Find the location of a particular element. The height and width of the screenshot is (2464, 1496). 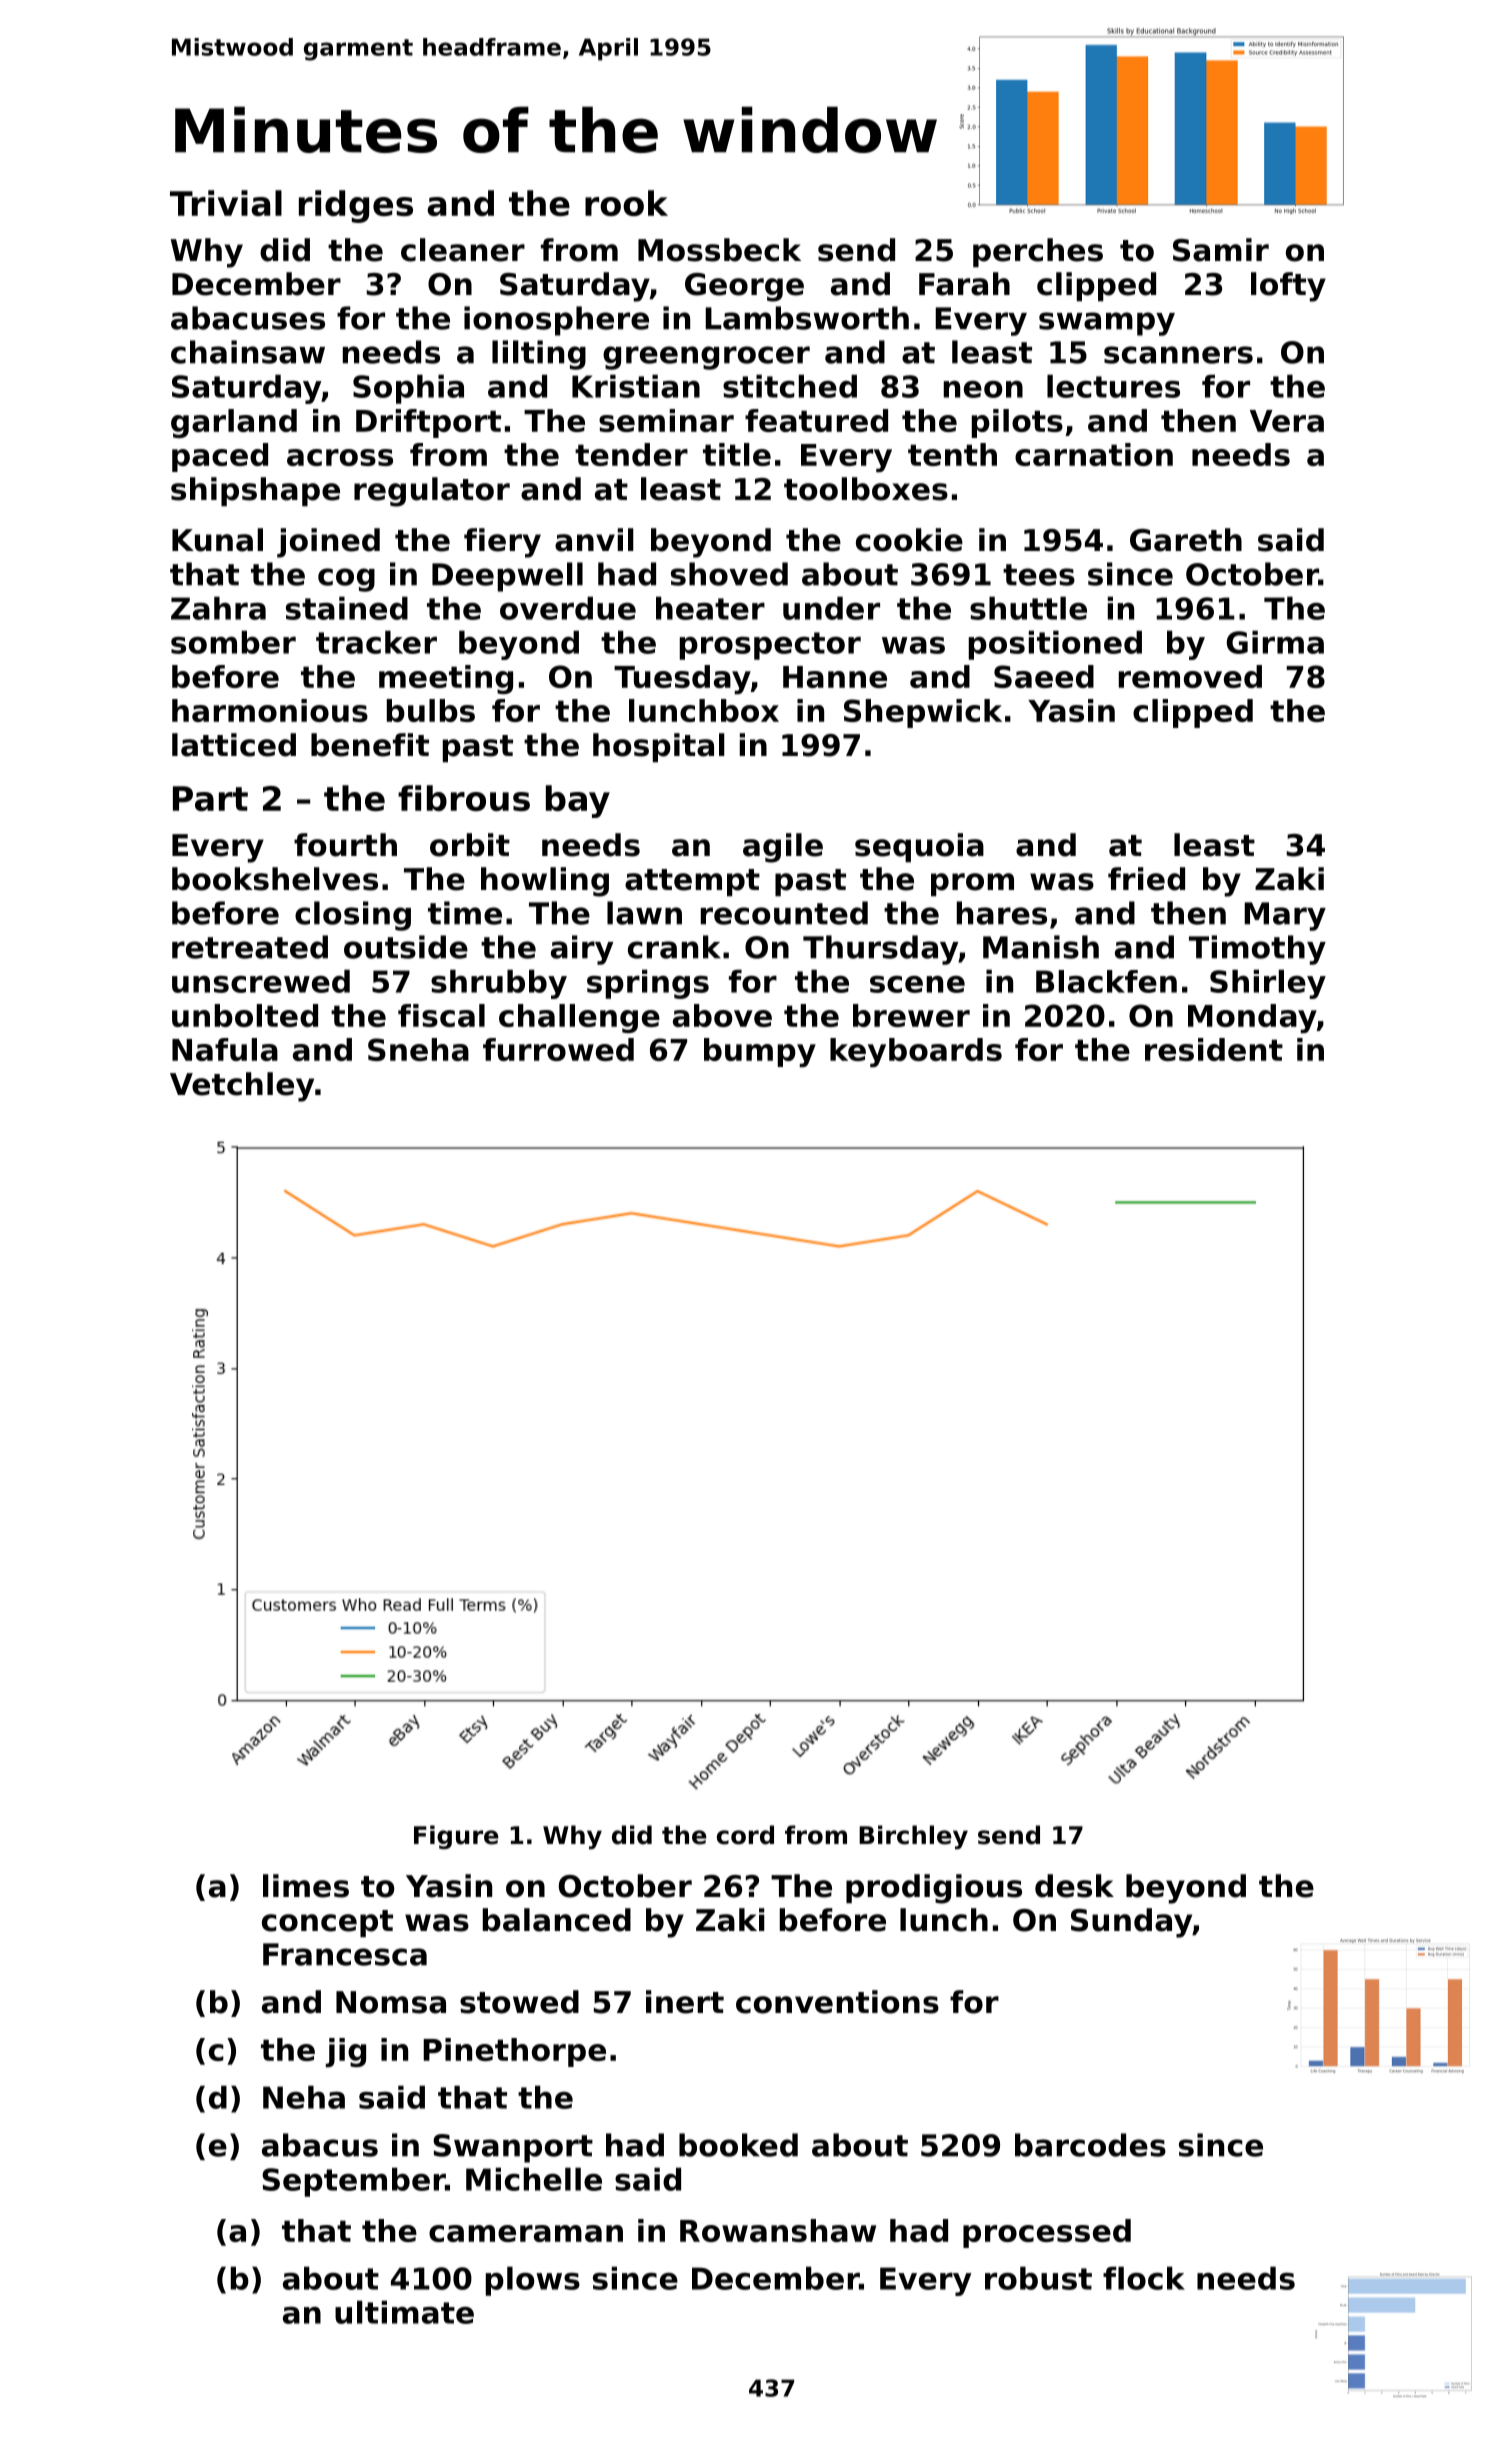

plows is located at coordinates (533, 2281).
